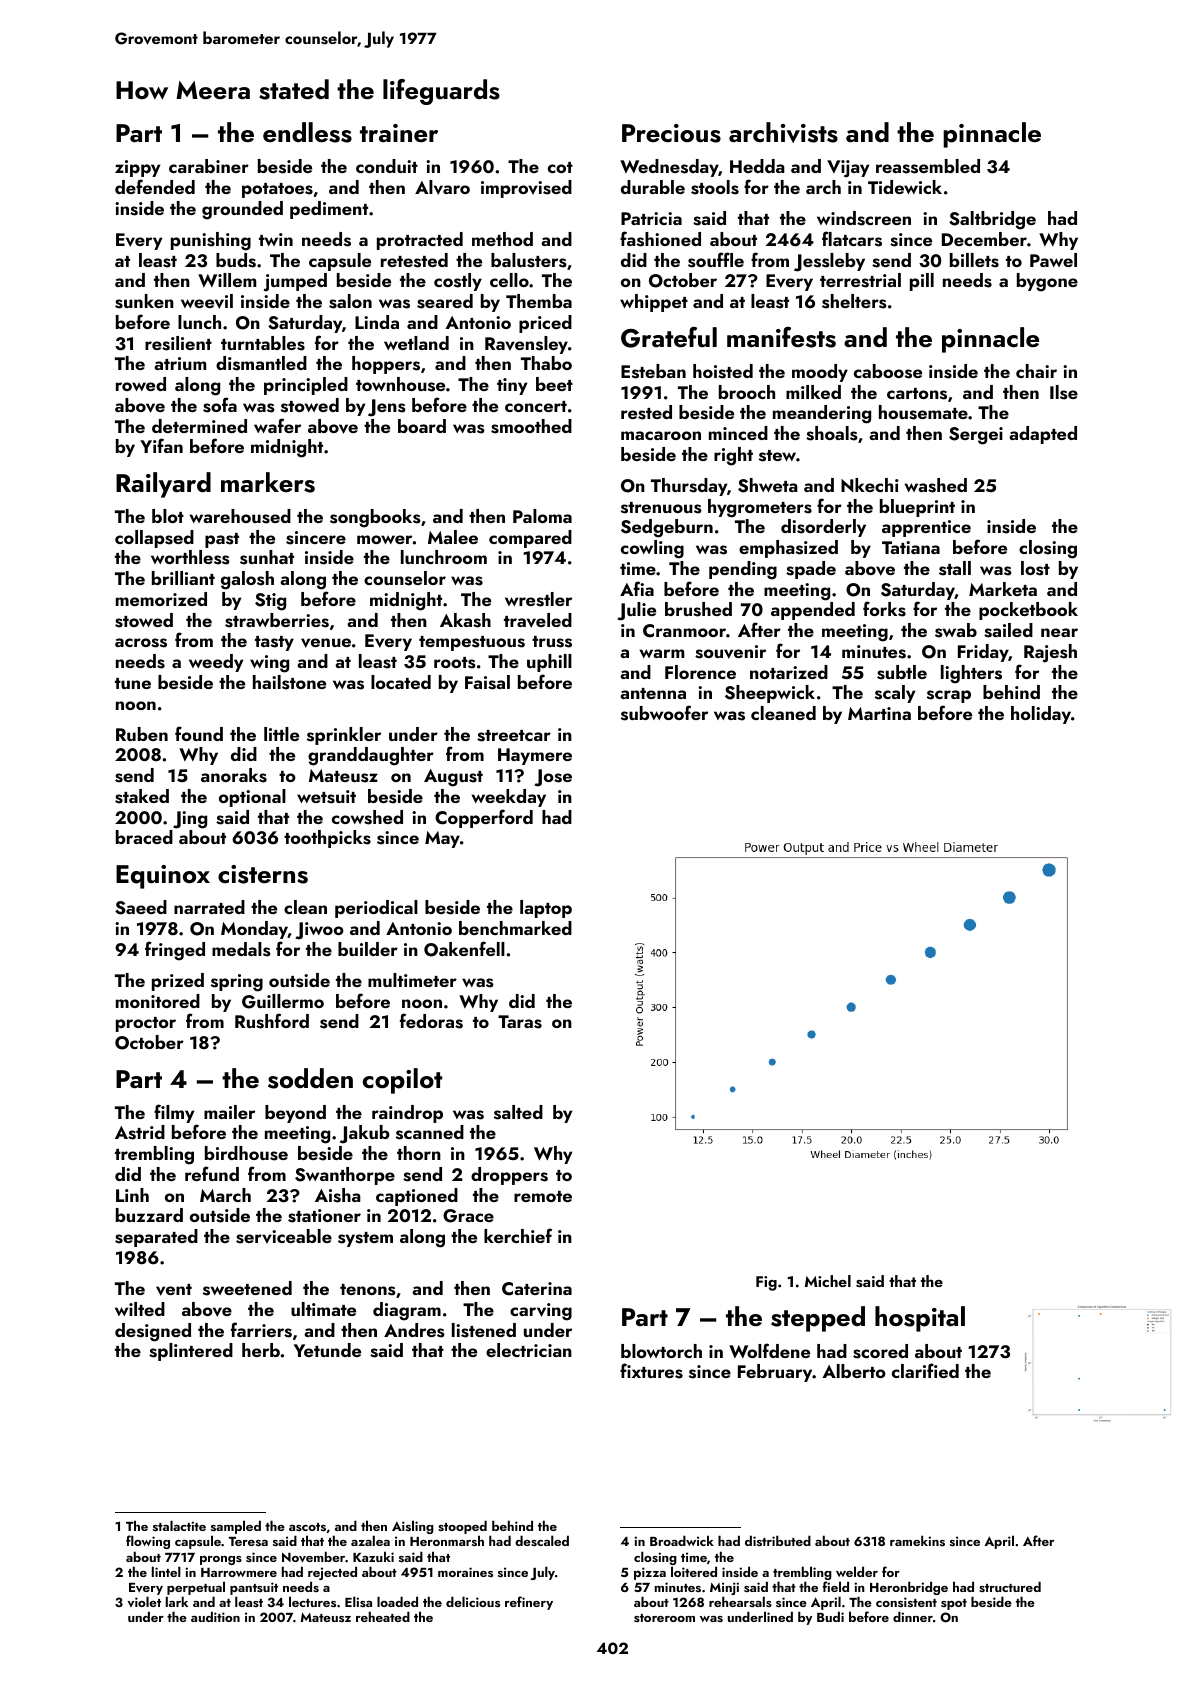 This page has width=1193, height=1687. Describe the element at coordinates (920, 1319) in the page. I see `hospital` at that location.
